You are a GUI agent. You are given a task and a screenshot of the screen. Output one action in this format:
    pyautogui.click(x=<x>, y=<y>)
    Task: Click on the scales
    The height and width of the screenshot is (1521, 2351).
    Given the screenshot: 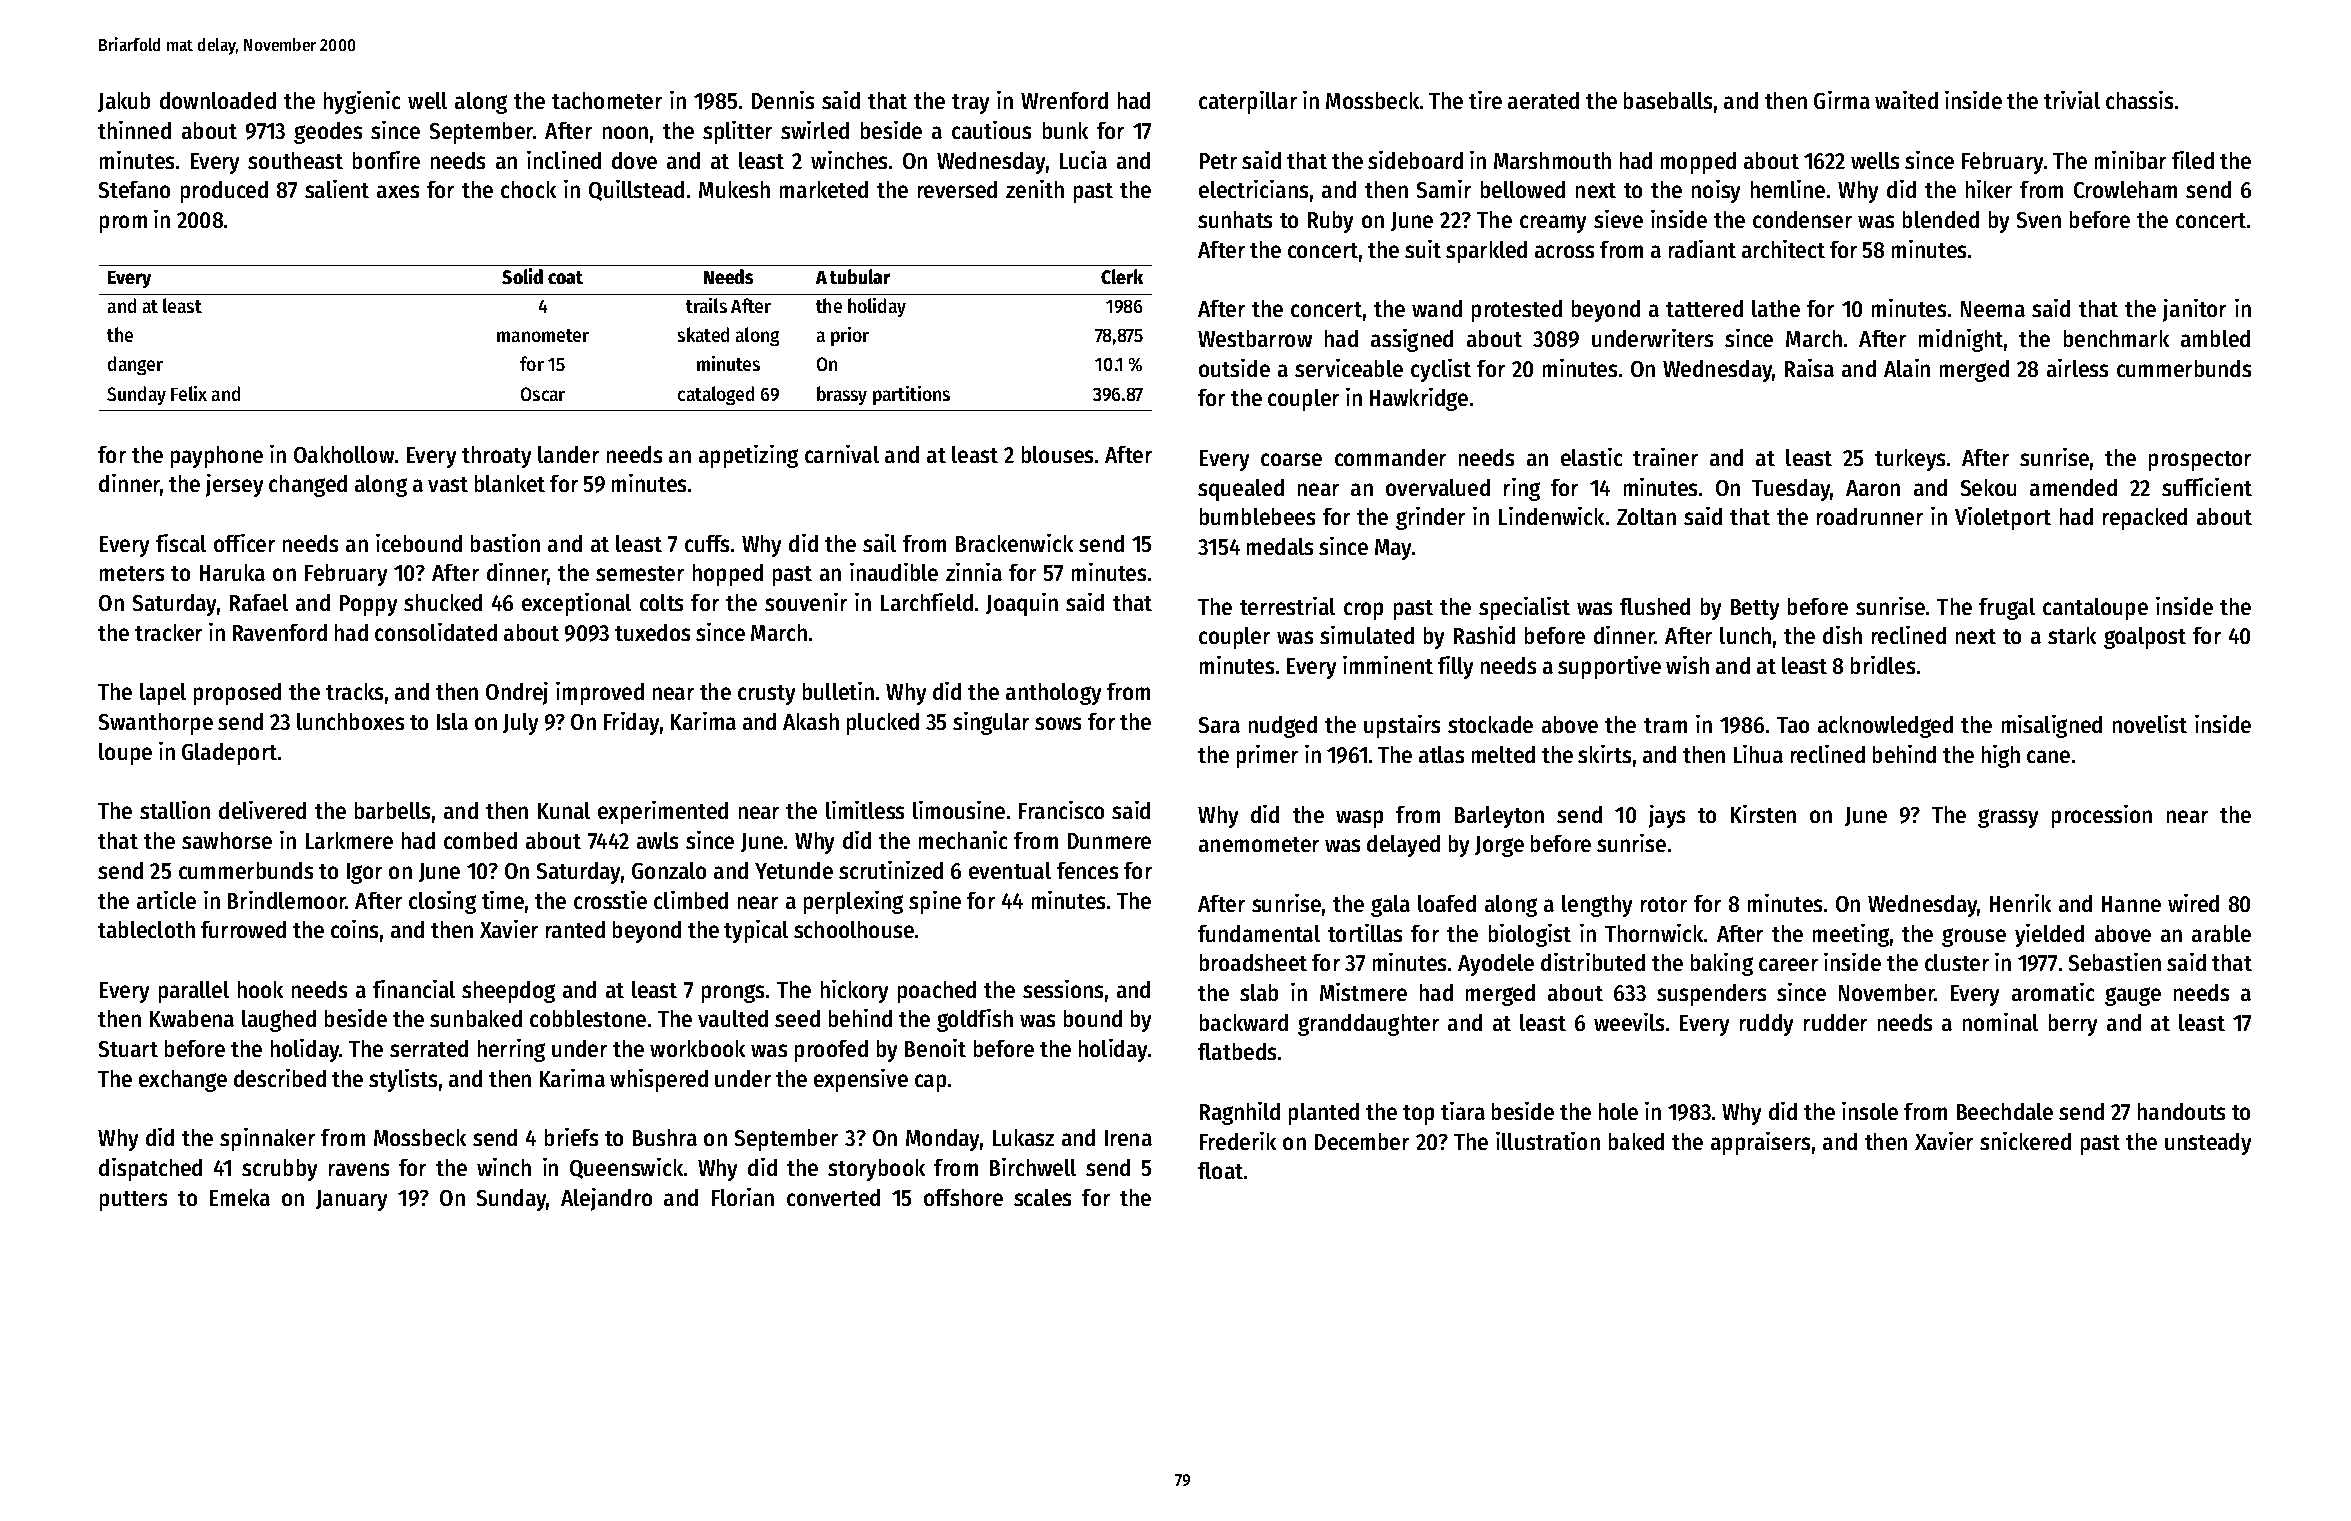 What is the action you would take?
    pyautogui.click(x=1042, y=1197)
